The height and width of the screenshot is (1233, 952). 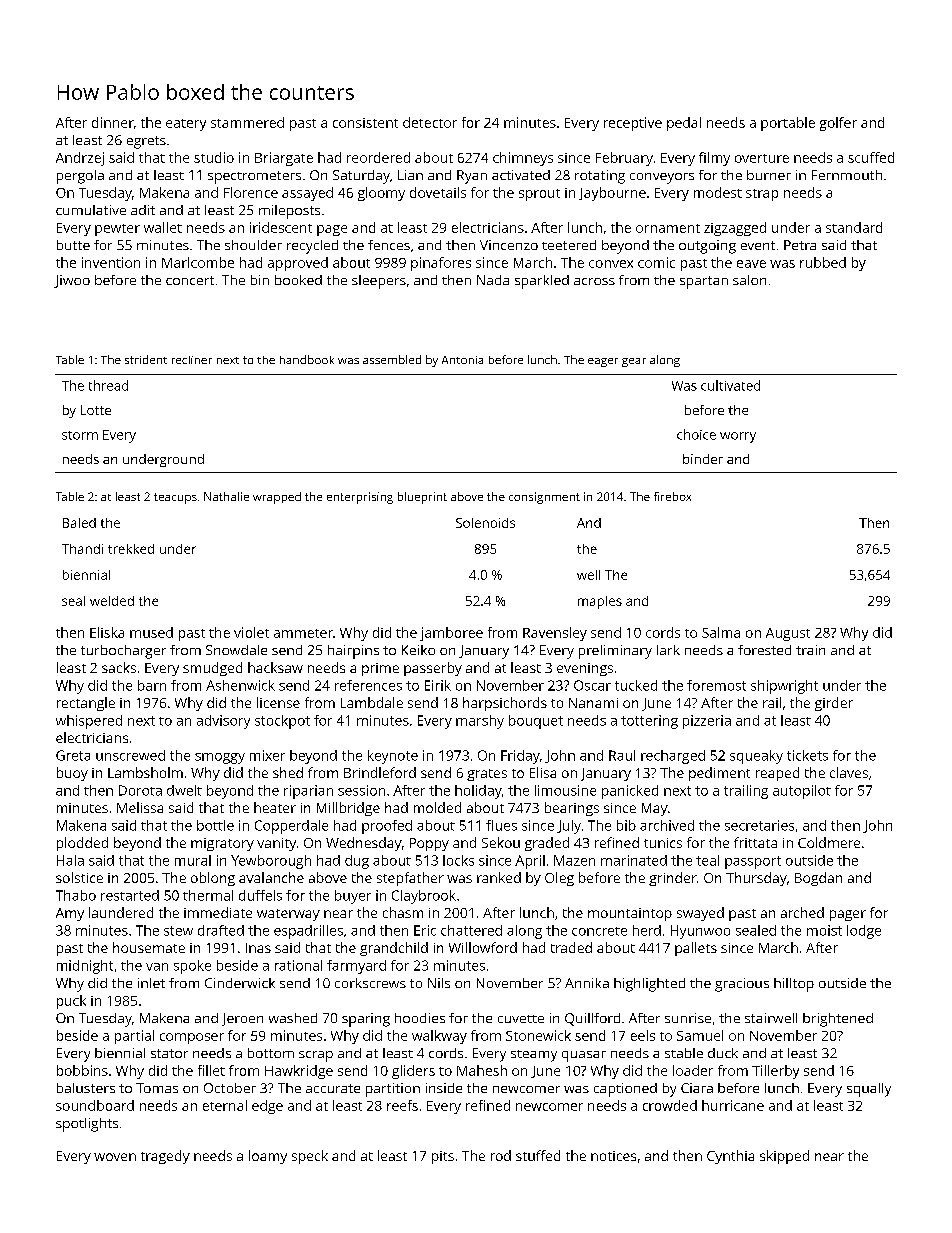 What do you see at coordinates (365, 123) in the screenshot?
I see `consistent` at bounding box center [365, 123].
